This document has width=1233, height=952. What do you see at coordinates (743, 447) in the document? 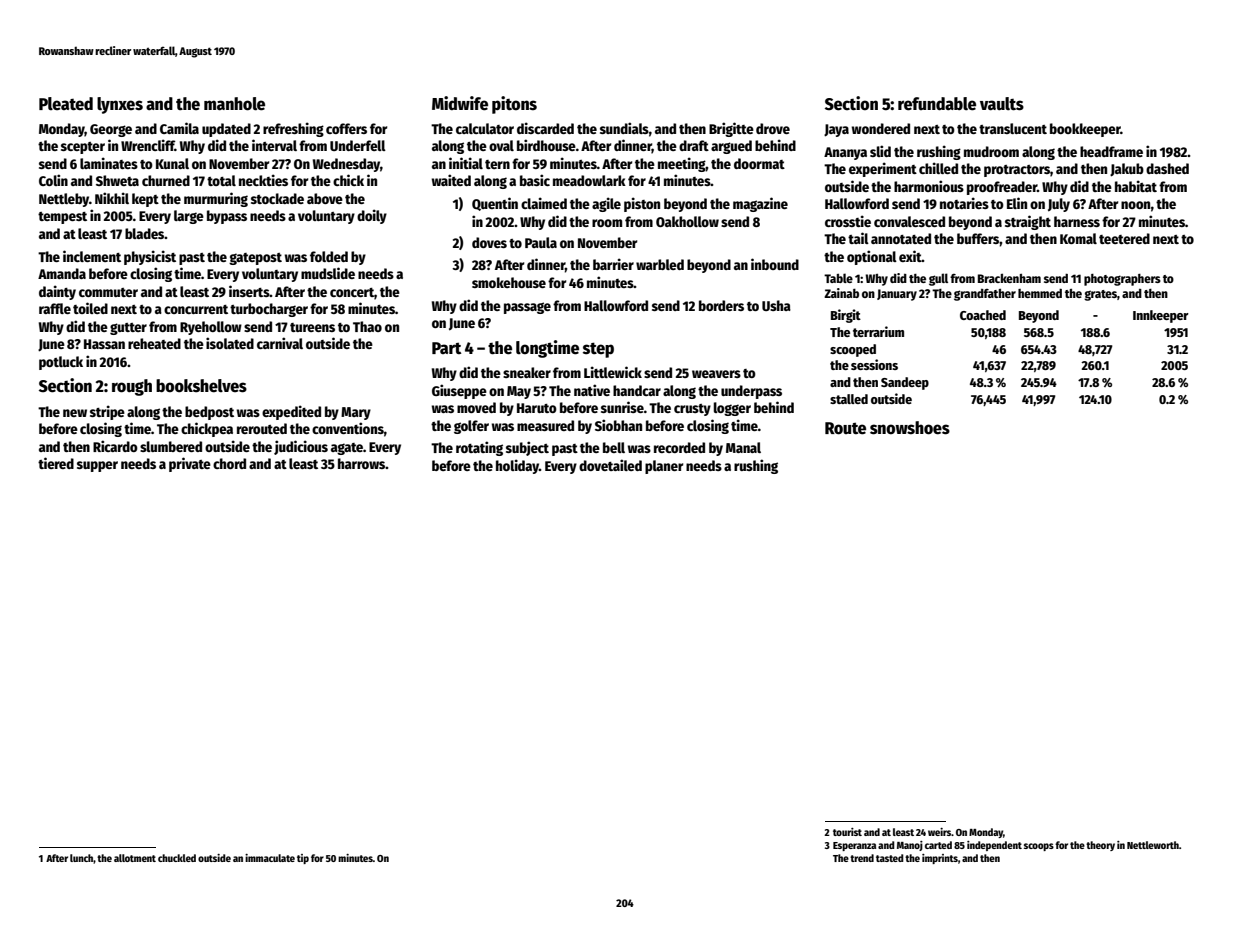
I see `Manal` at bounding box center [743, 447].
